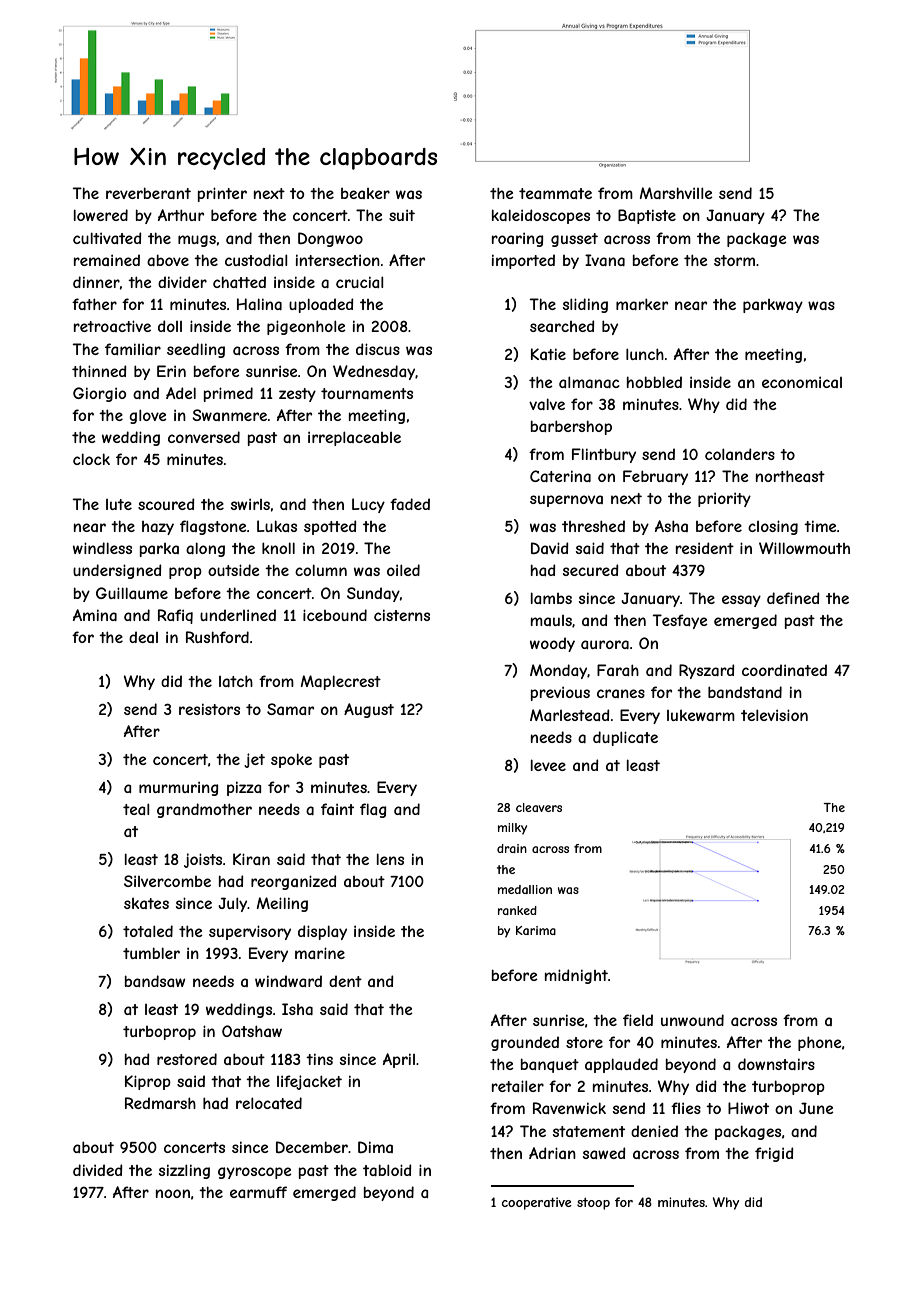  What do you see at coordinates (820, 1043) in the page?
I see `phone` at bounding box center [820, 1043].
